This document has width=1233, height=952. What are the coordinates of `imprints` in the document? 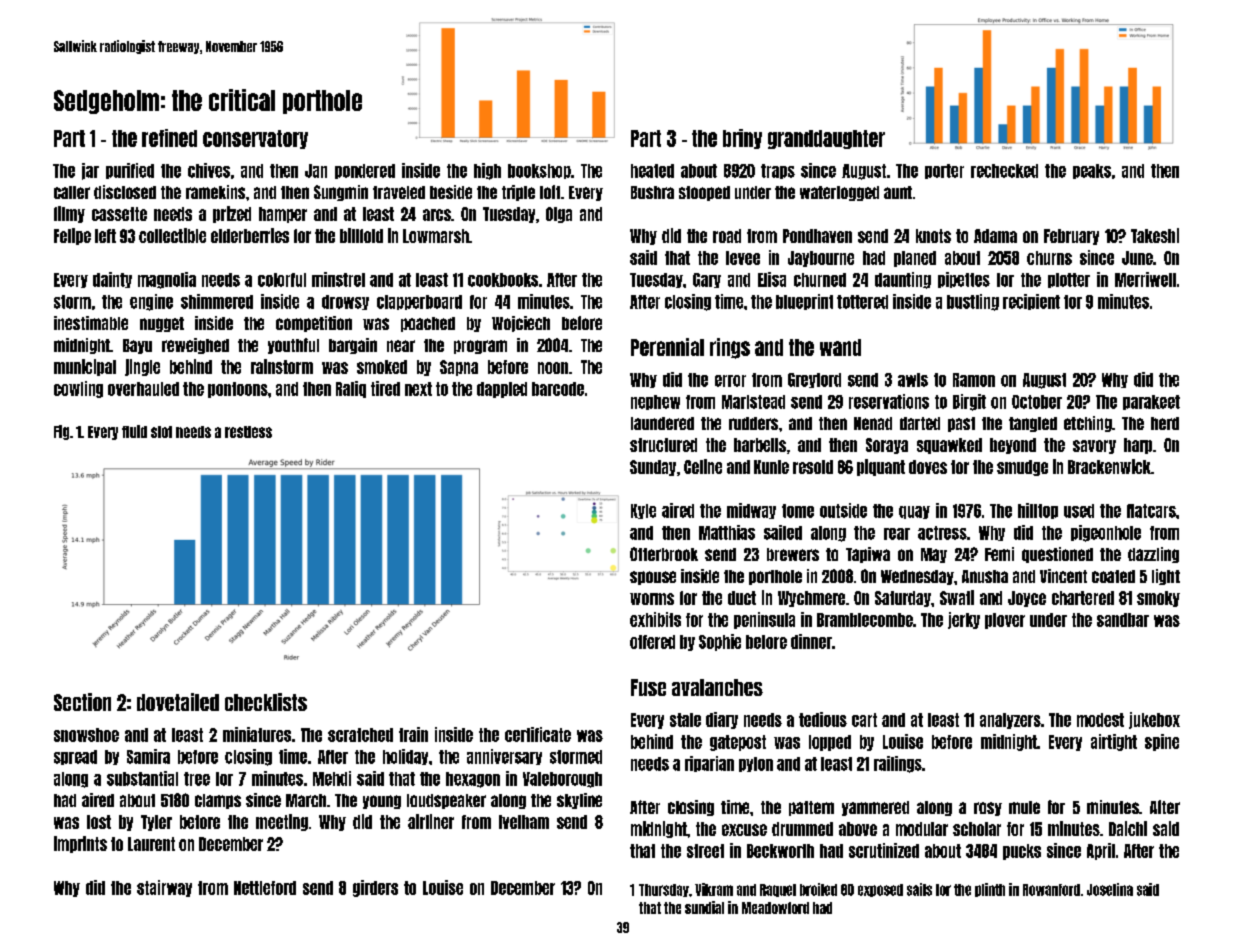 It's located at (80, 844).
